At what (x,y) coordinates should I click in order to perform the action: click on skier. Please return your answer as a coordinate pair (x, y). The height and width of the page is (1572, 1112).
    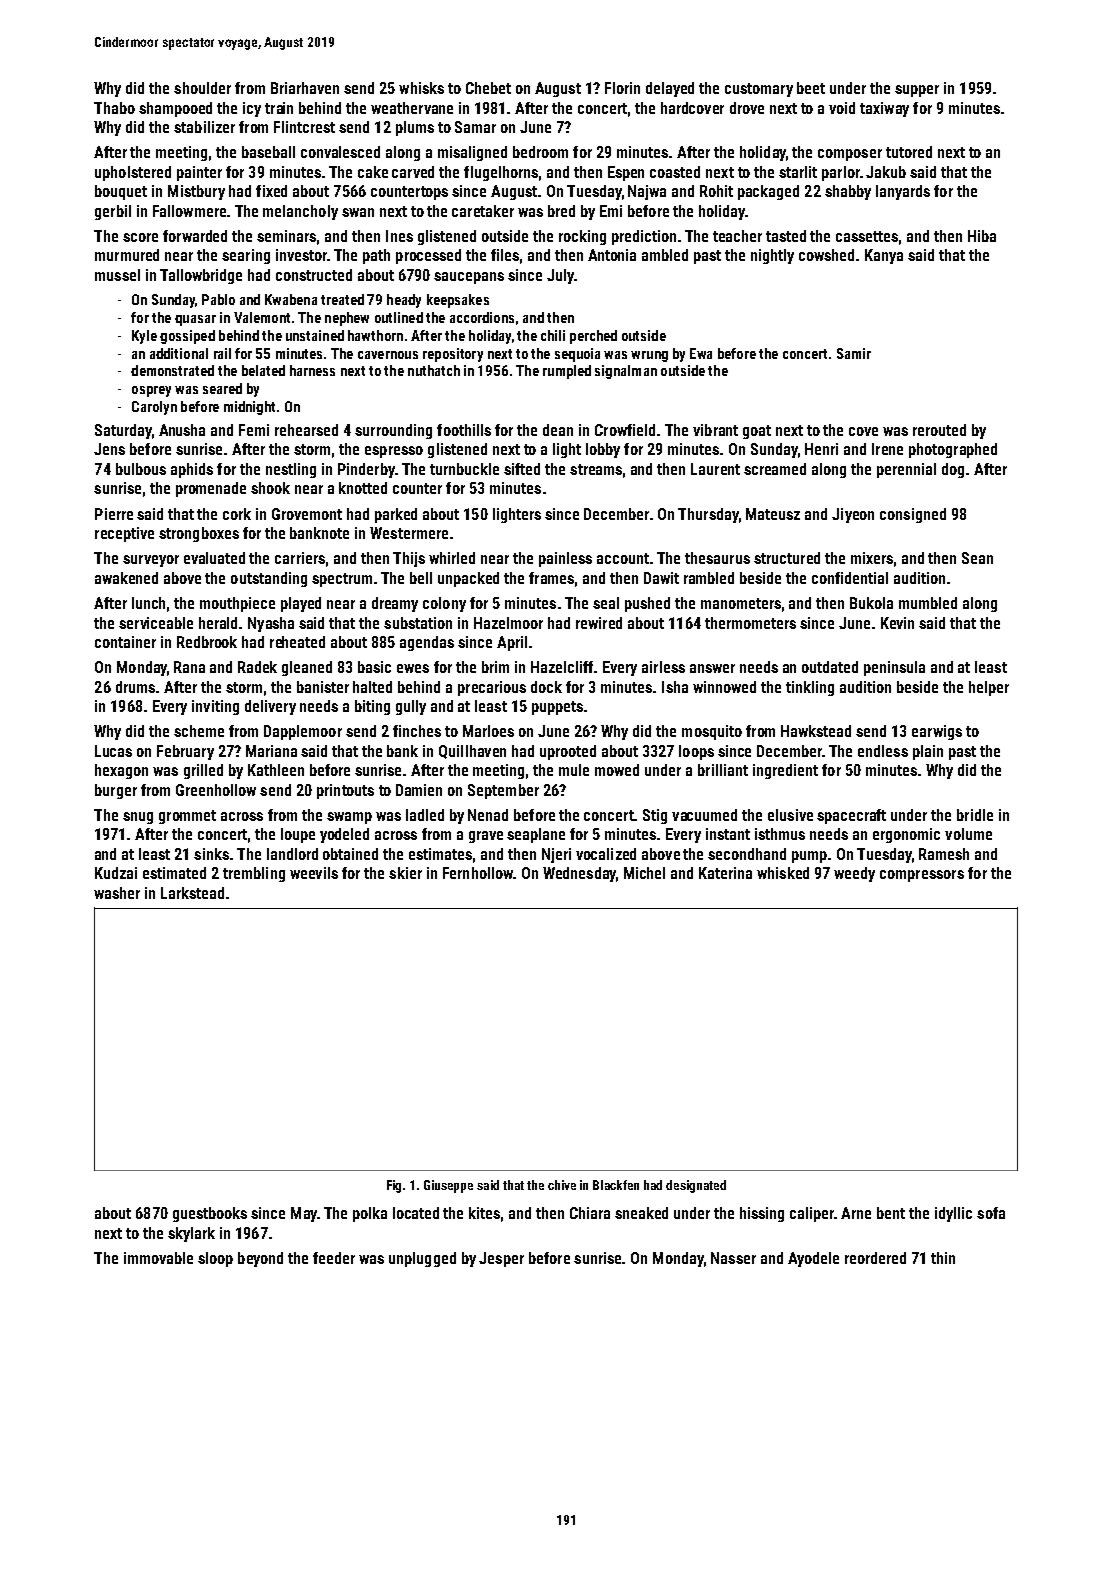
    Looking at the image, I should click on (405, 873).
